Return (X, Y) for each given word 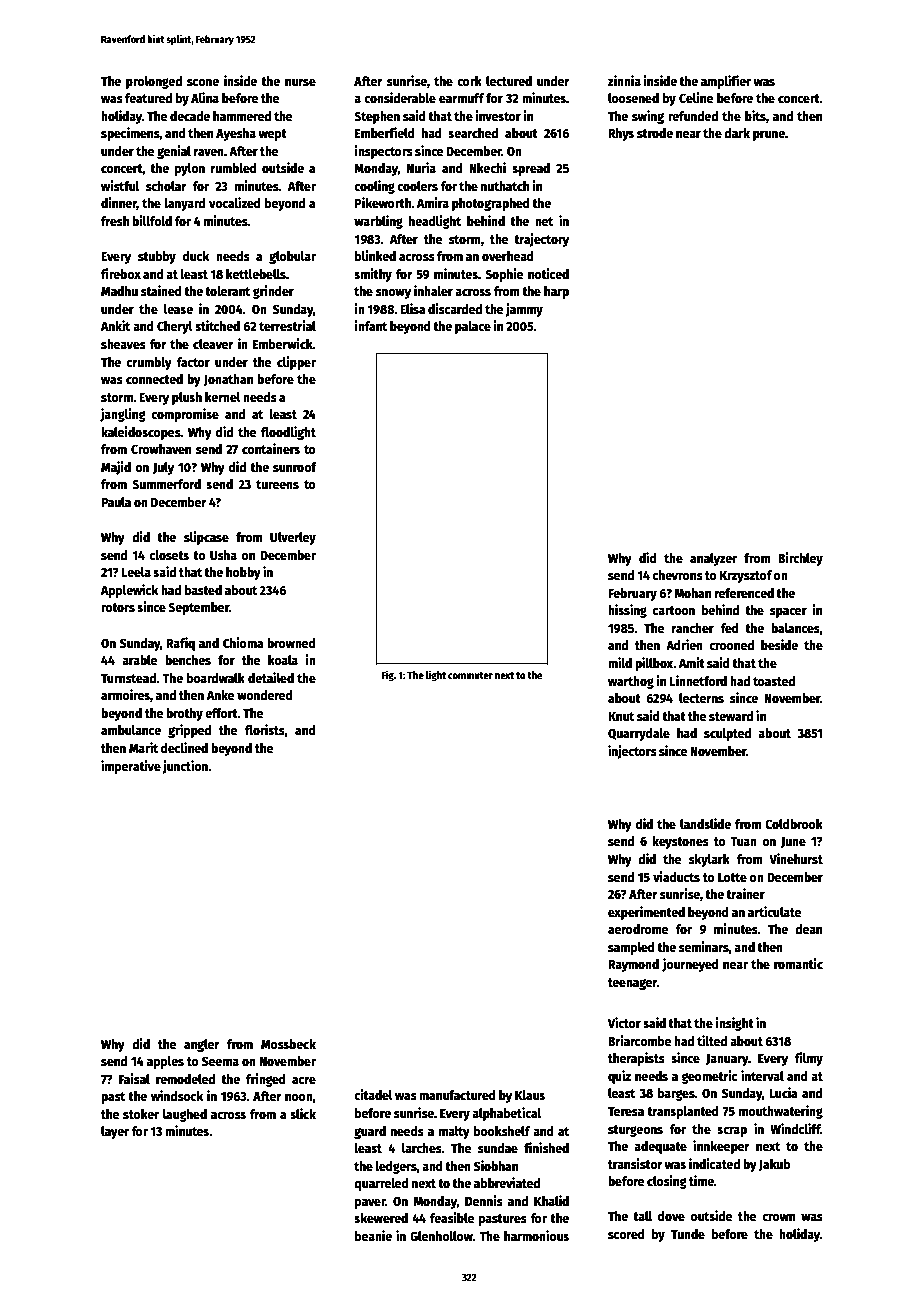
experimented (646, 913)
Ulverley (293, 538)
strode (655, 133)
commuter (470, 675)
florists (265, 729)
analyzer (713, 559)
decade (190, 116)
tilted (712, 1040)
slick (303, 1113)
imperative (131, 767)
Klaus (530, 1095)
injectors (632, 752)
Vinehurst (796, 858)
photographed (491, 204)
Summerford (166, 484)
